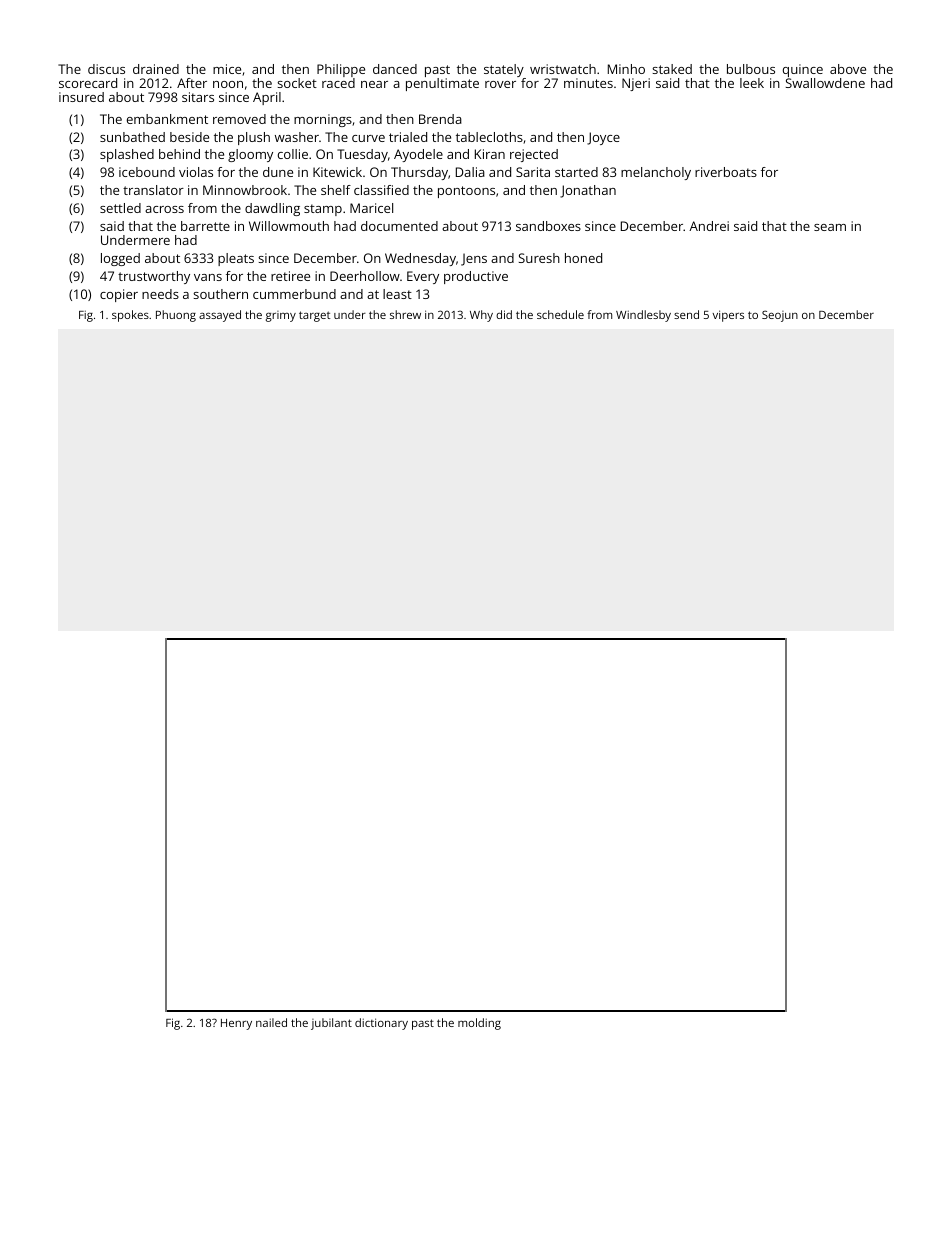 This document has width=952, height=1233. Describe the element at coordinates (120, 208) in the document. I see `settled` at that location.
